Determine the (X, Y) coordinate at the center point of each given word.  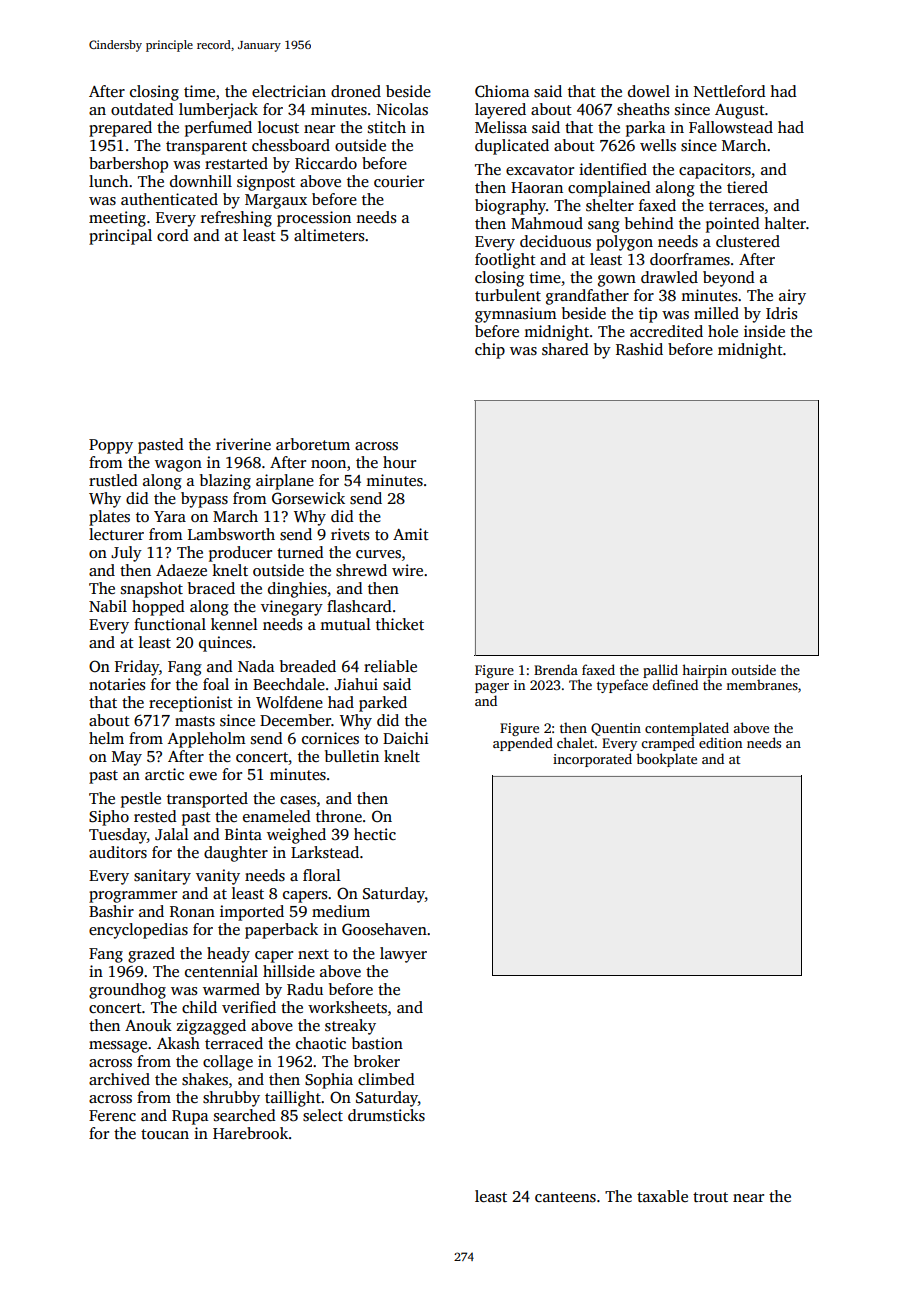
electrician (289, 91)
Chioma (502, 91)
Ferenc (112, 1115)
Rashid (639, 349)
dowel (649, 91)
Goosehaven (384, 929)
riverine (243, 444)
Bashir (111, 911)
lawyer (403, 955)
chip (490, 351)
